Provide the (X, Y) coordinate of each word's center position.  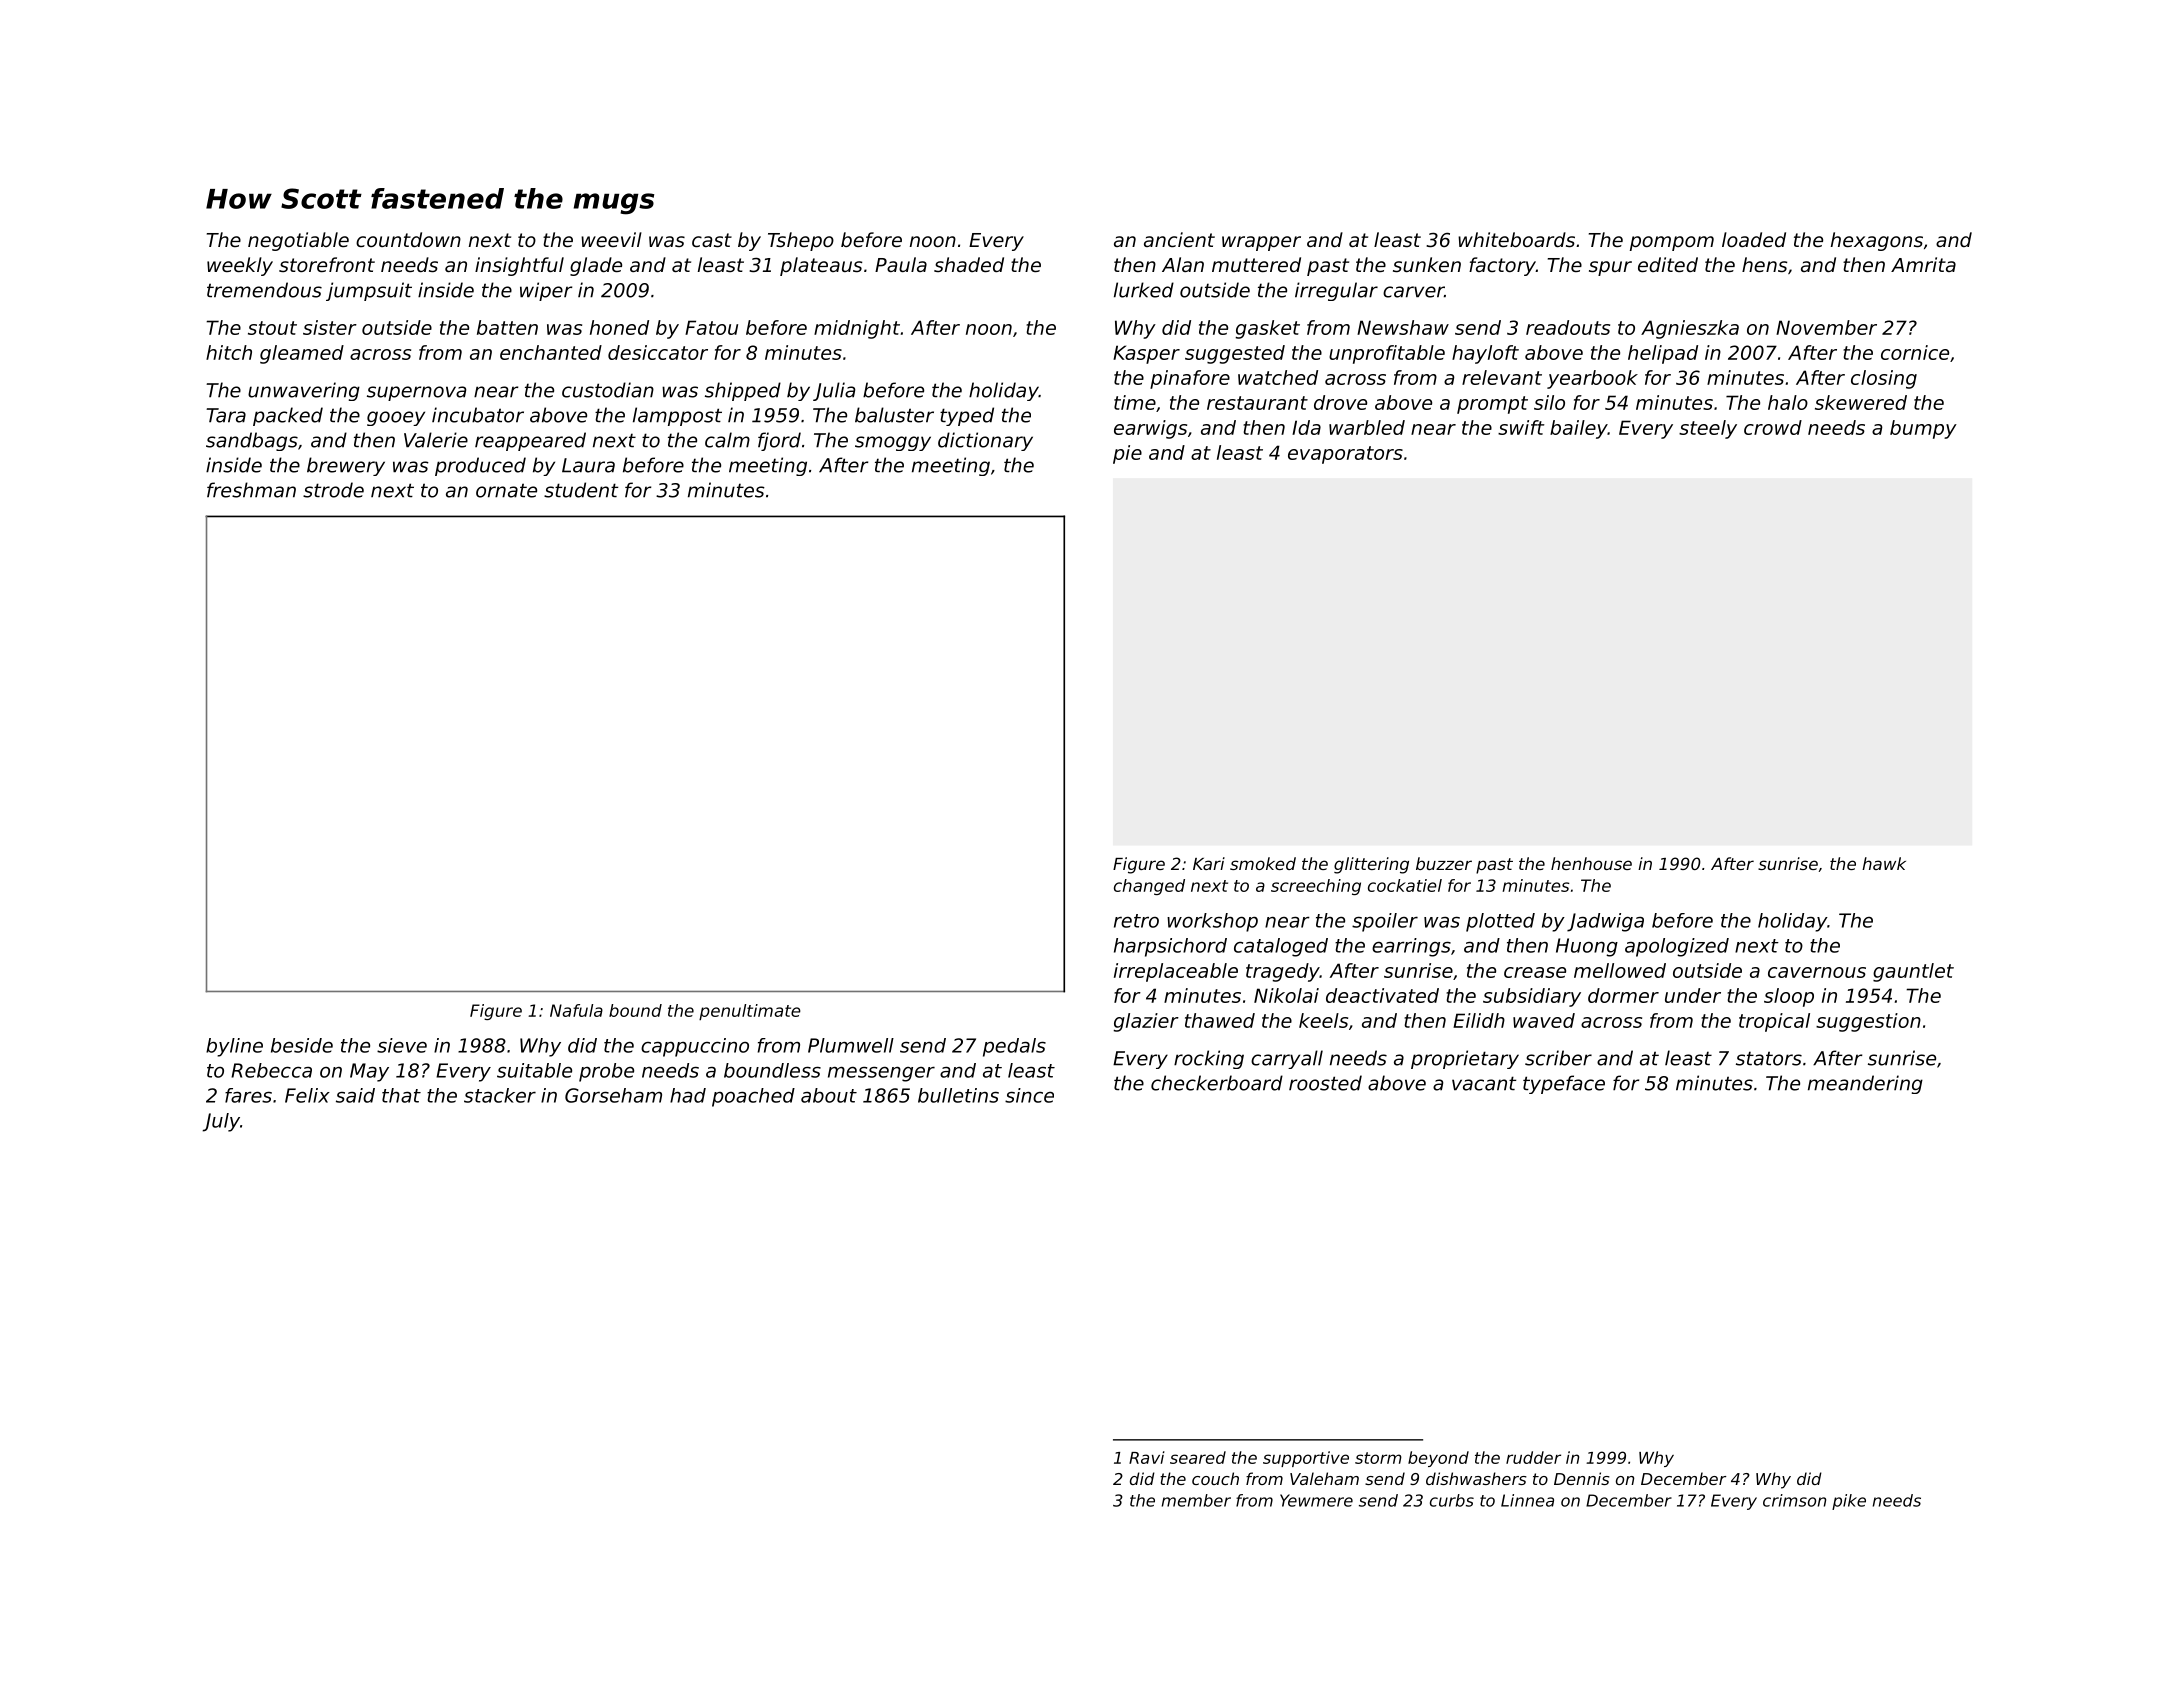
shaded (969, 264)
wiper (546, 291)
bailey (1579, 429)
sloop (1789, 997)
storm (1378, 1458)
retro (1136, 921)
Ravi (1147, 1457)
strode (333, 490)
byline (234, 1047)
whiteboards (1516, 239)
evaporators (1345, 455)
